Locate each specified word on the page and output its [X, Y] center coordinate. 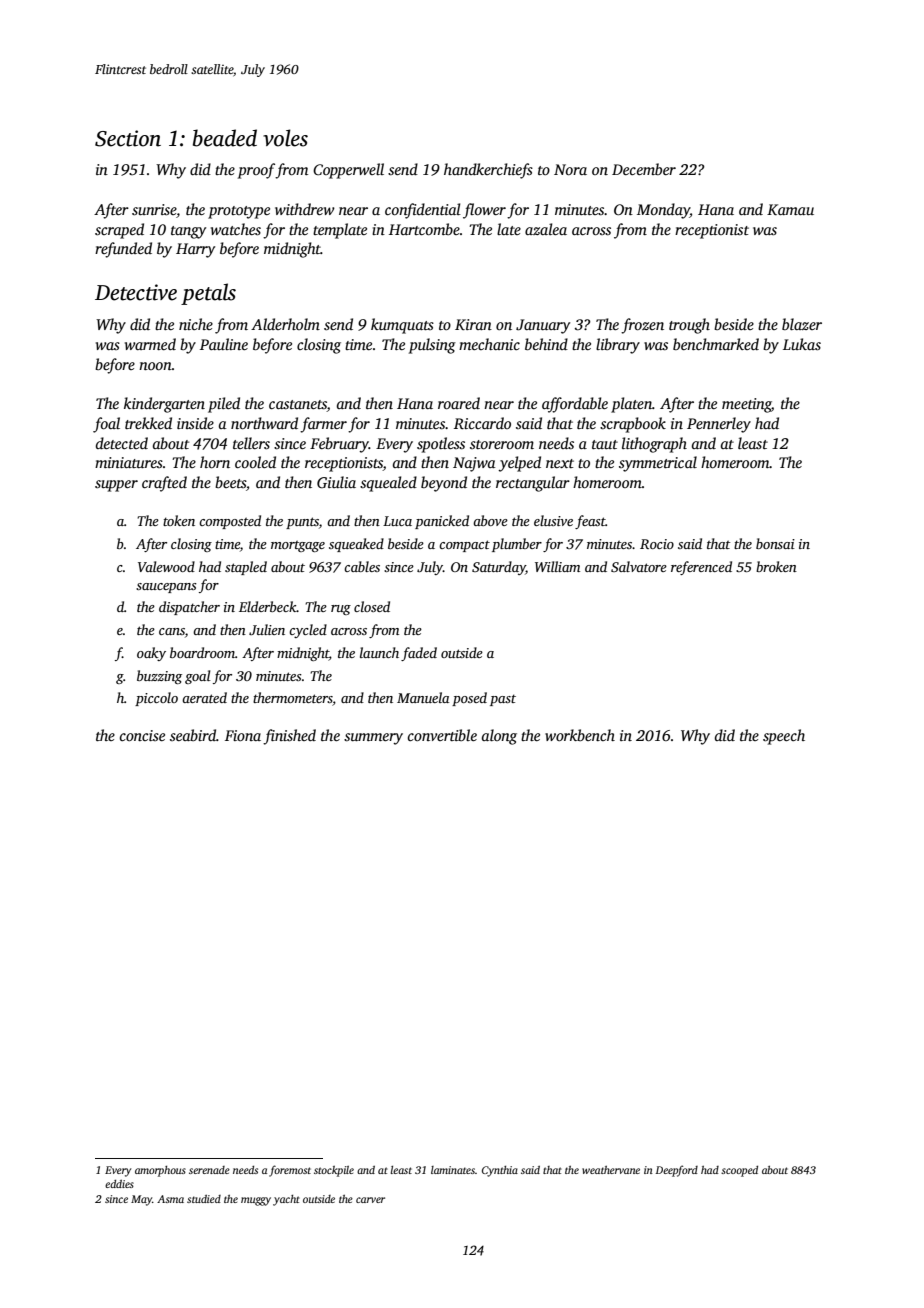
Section [128, 138]
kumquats [402, 326]
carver [370, 1200]
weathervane [611, 1170]
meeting [746, 405]
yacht [286, 1200]
